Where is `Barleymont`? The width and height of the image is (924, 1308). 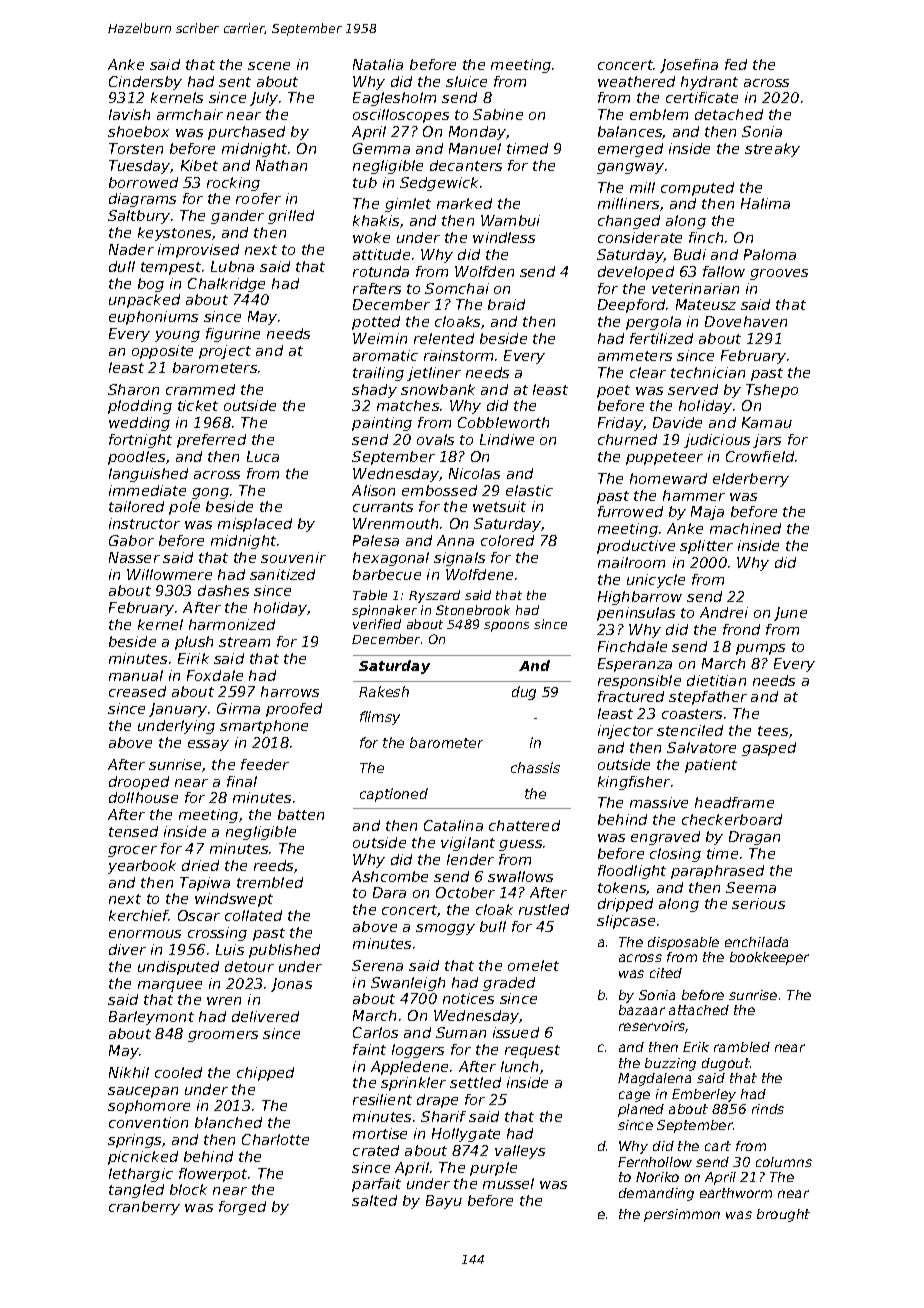
Barleymont is located at coordinates (151, 1018).
